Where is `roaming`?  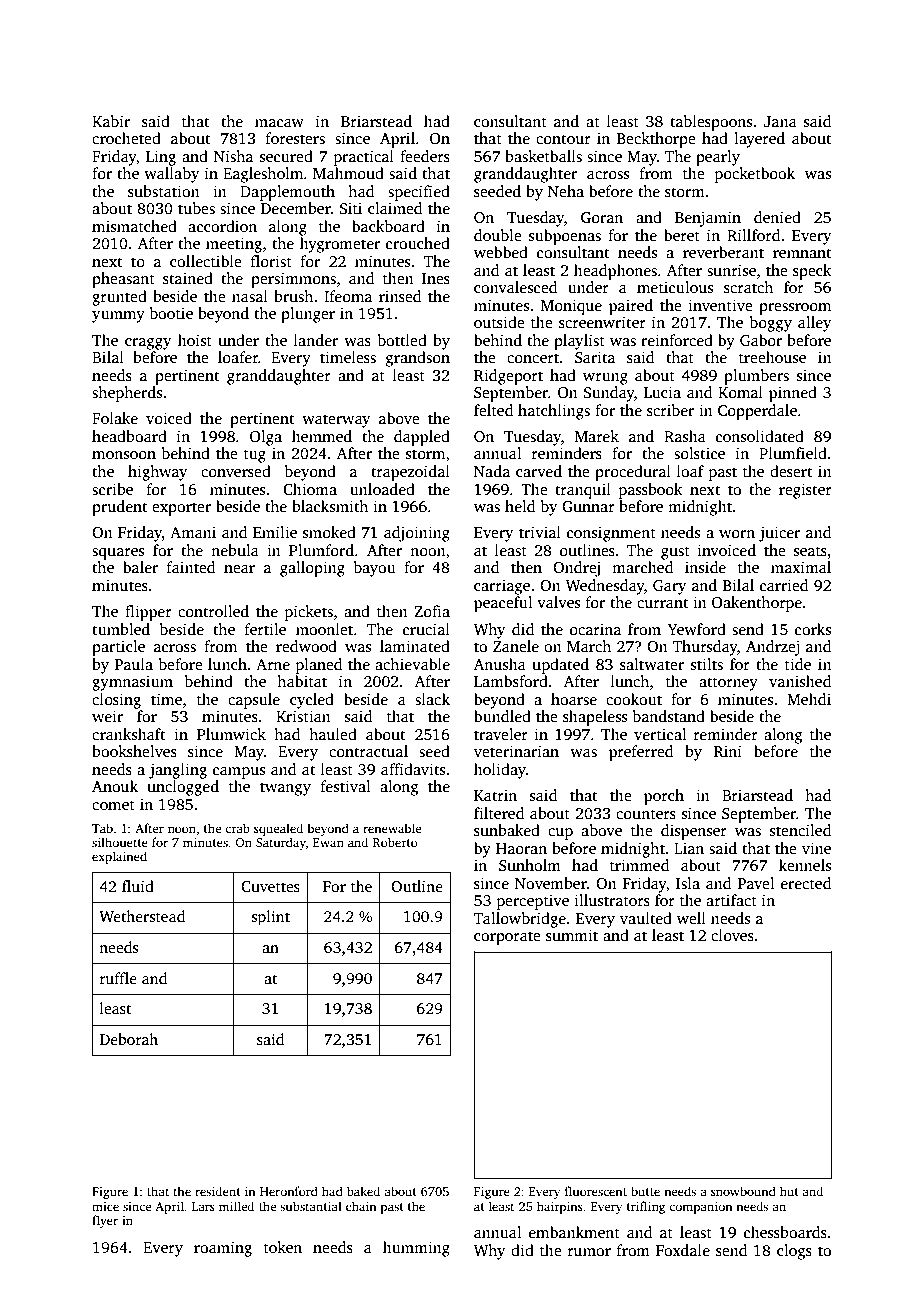 roaming is located at coordinates (223, 1249).
